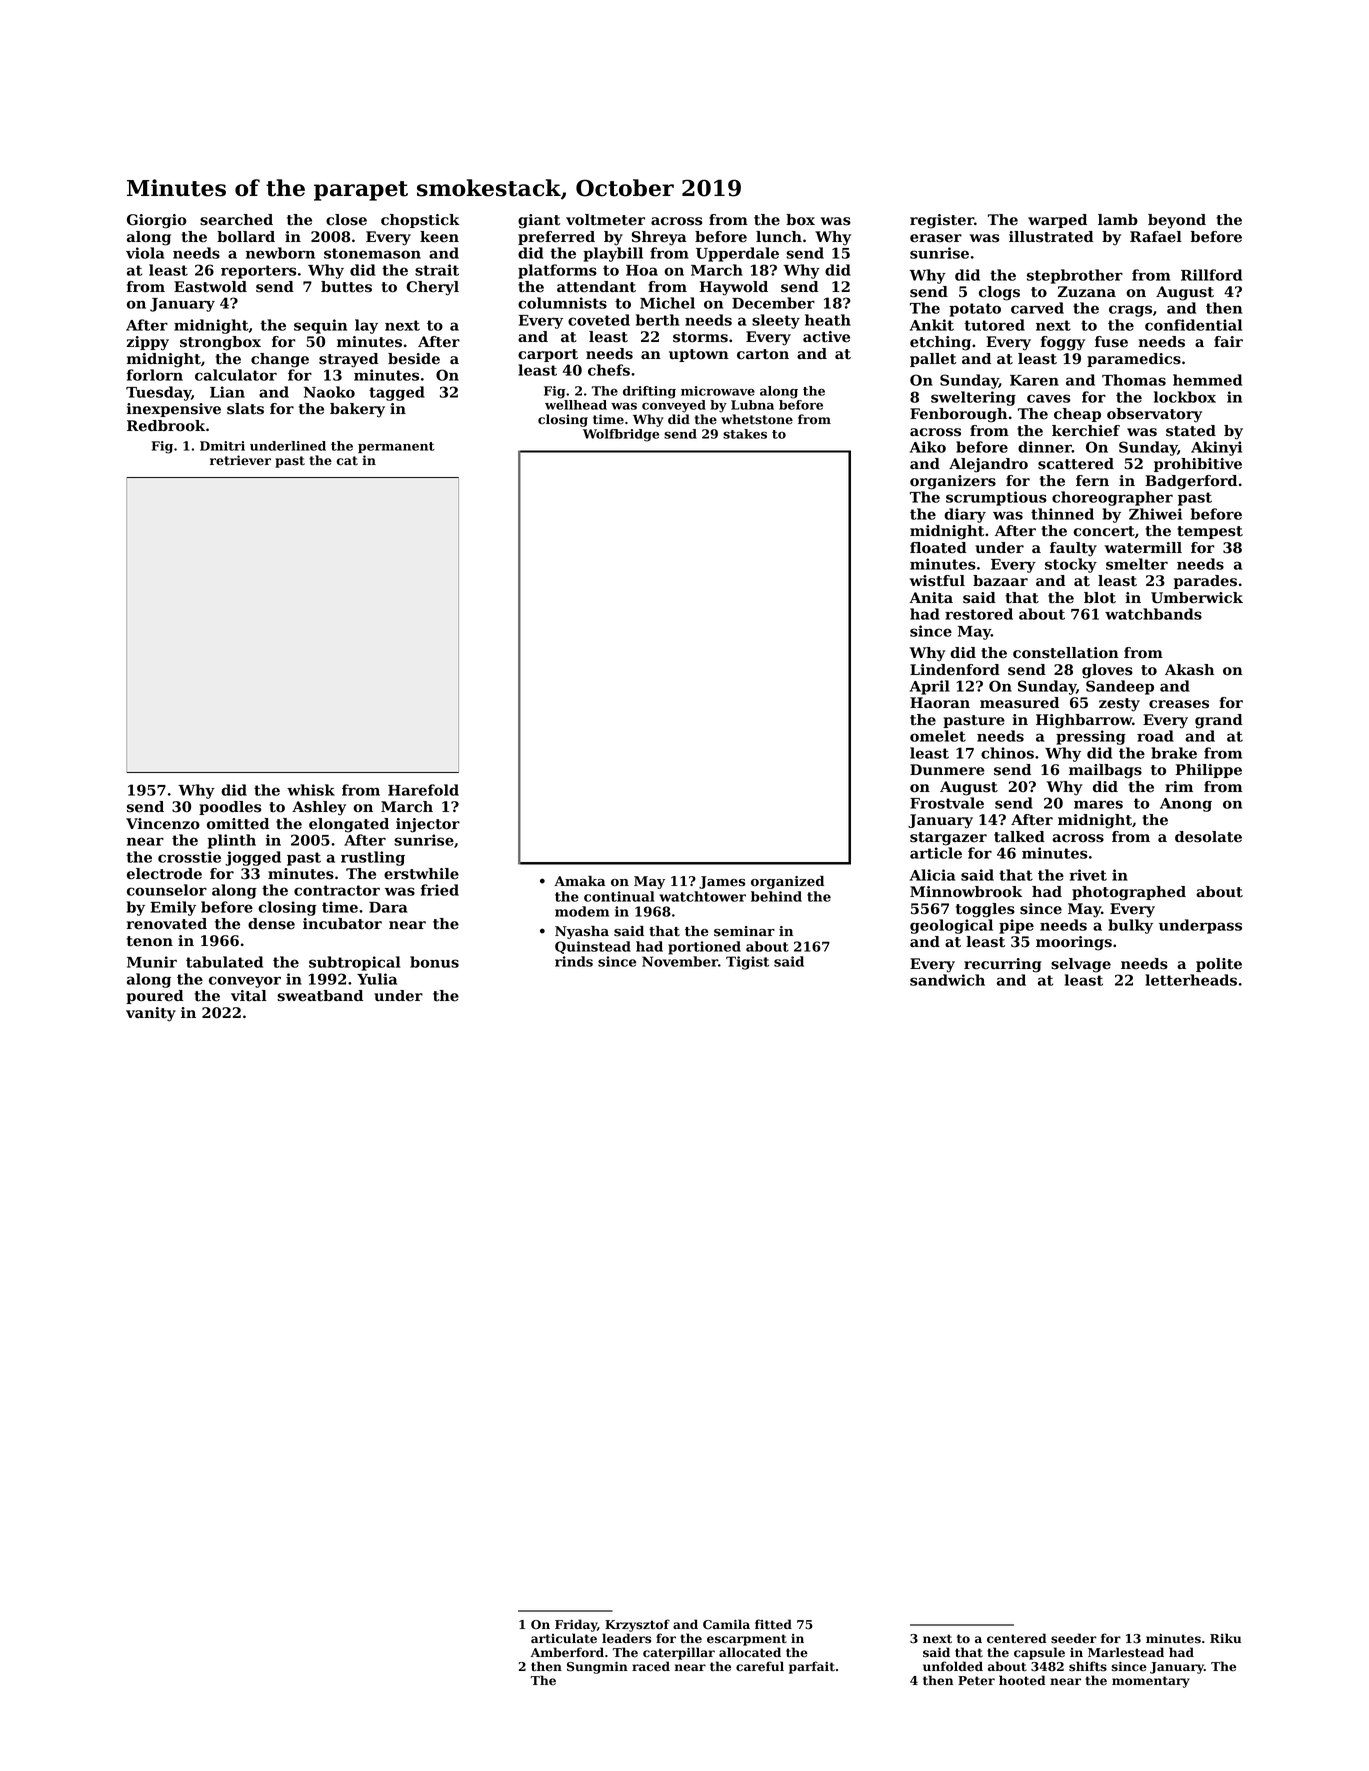 Image resolution: width=1369 pixels, height=1771 pixels. What do you see at coordinates (564, 1638) in the document?
I see `articulate` at bounding box center [564, 1638].
